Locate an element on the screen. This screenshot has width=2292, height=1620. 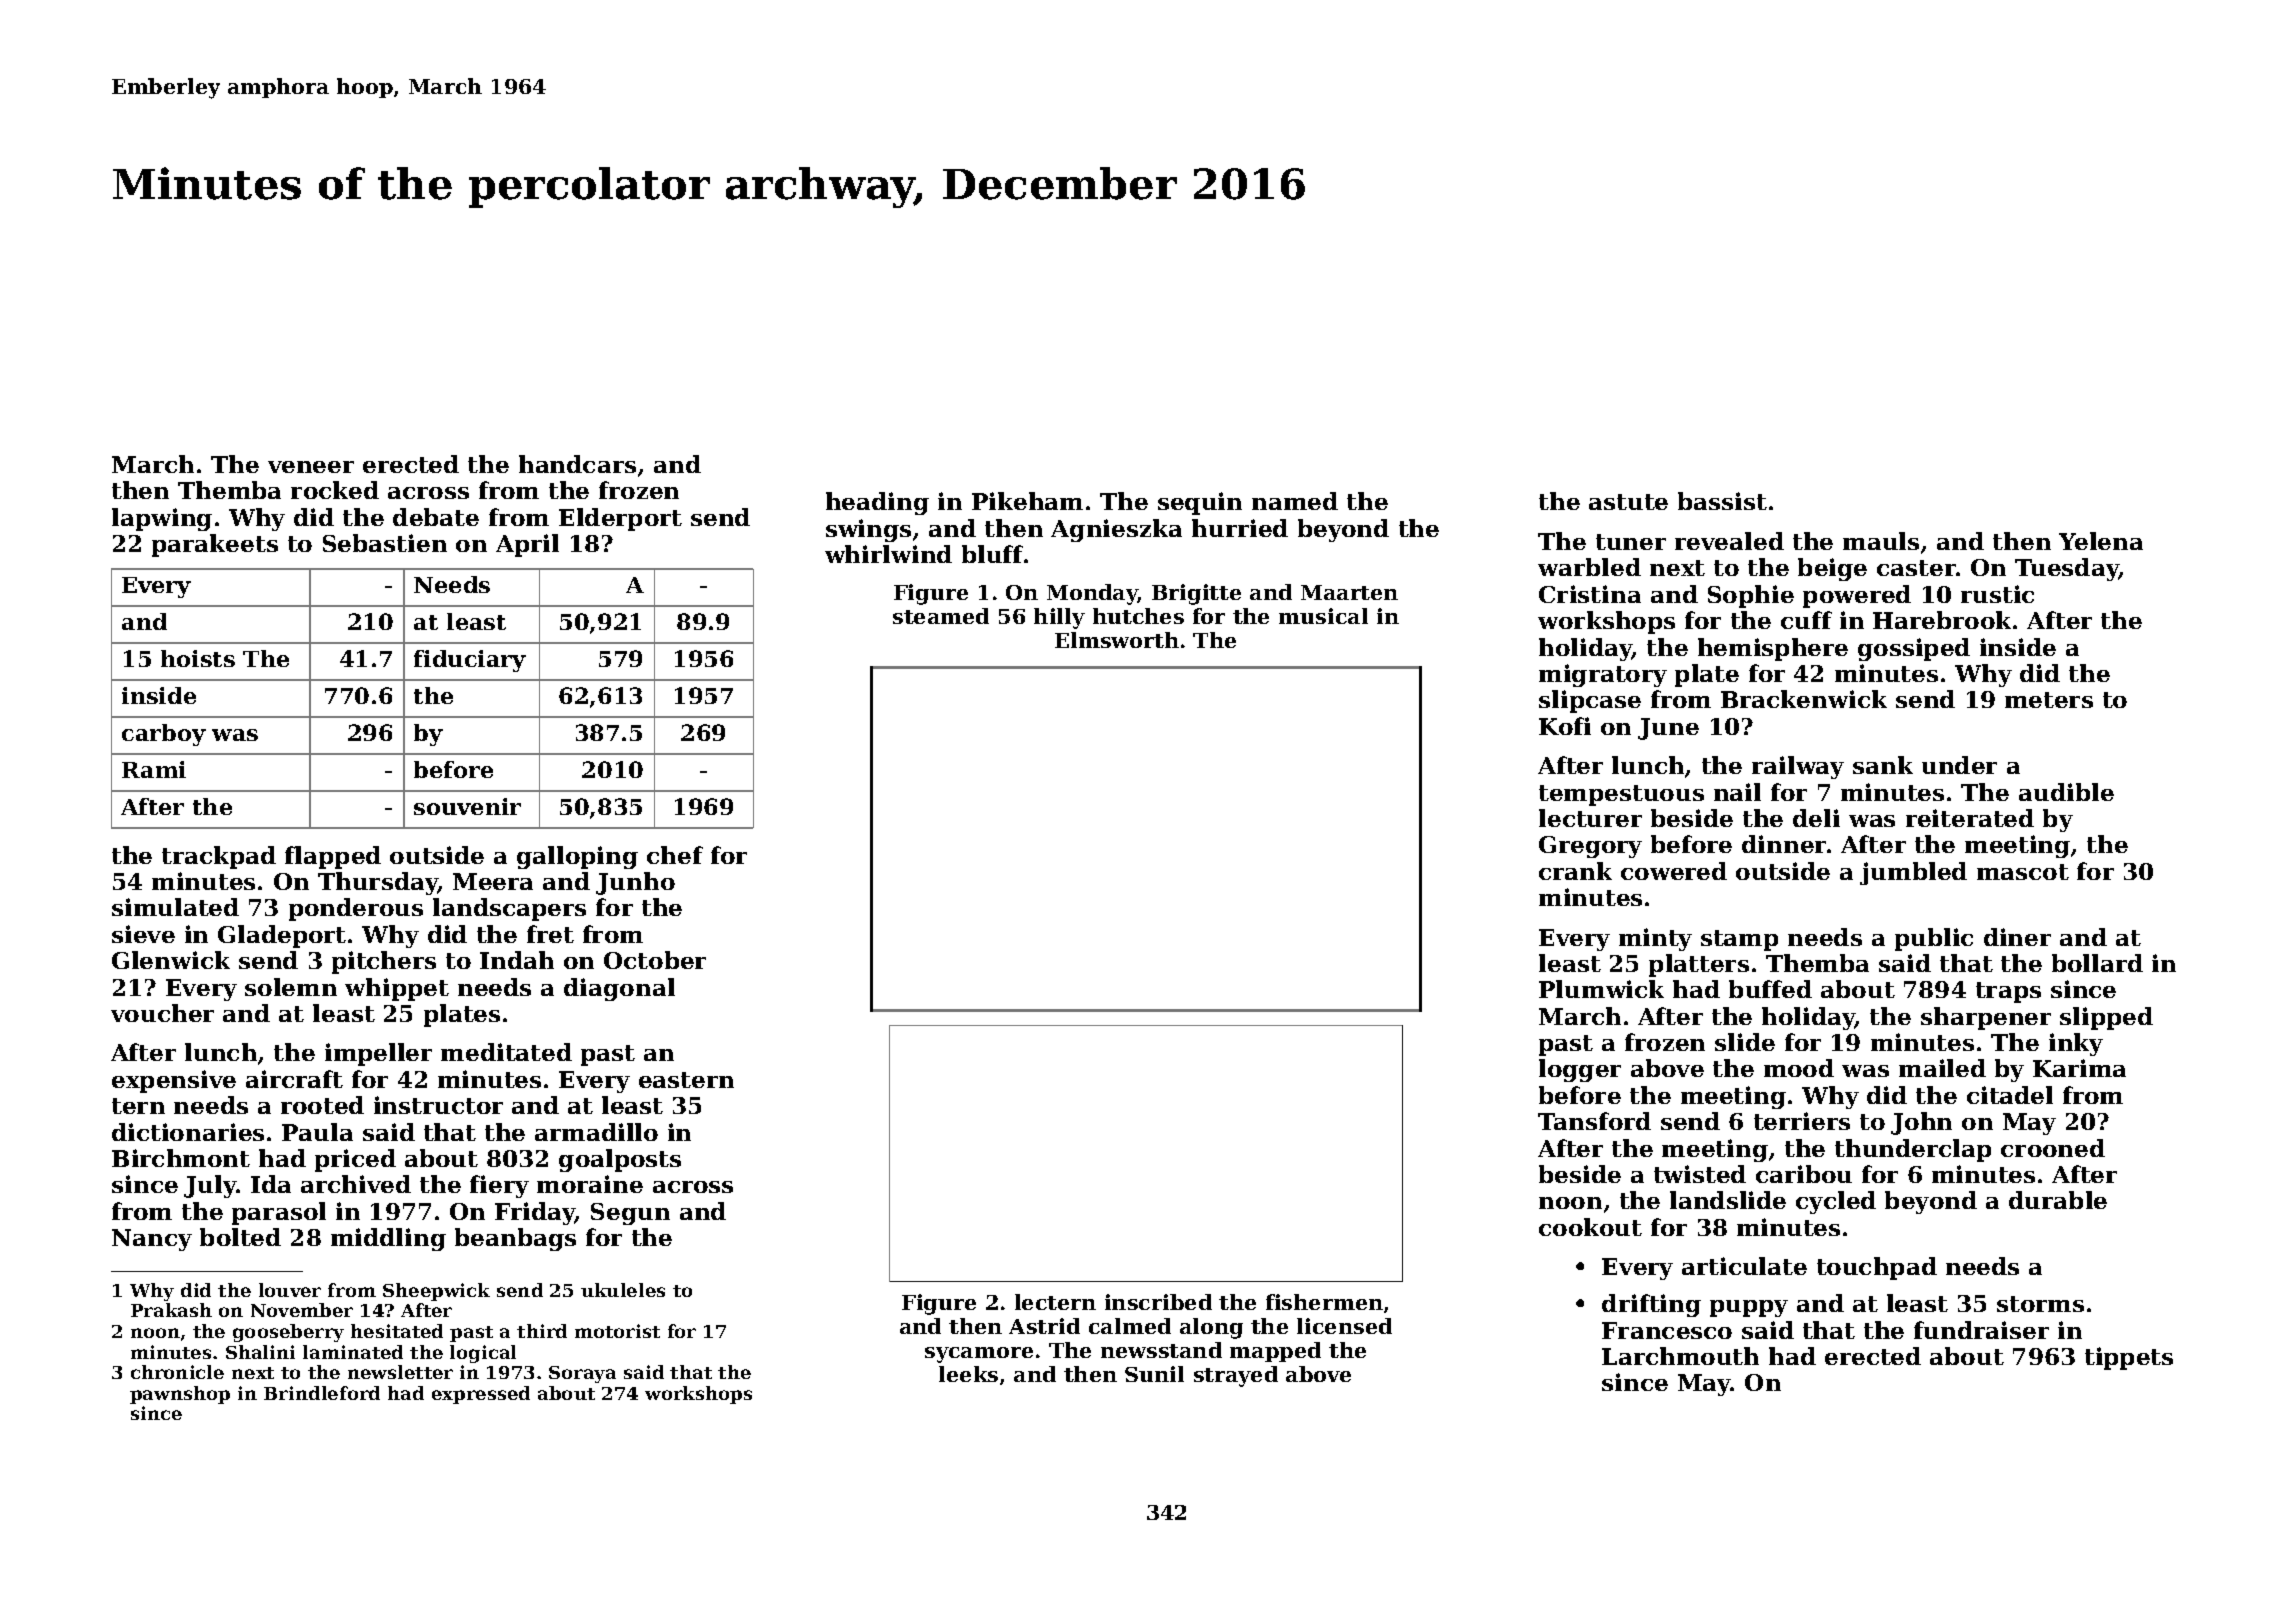
named is located at coordinates (1295, 501).
